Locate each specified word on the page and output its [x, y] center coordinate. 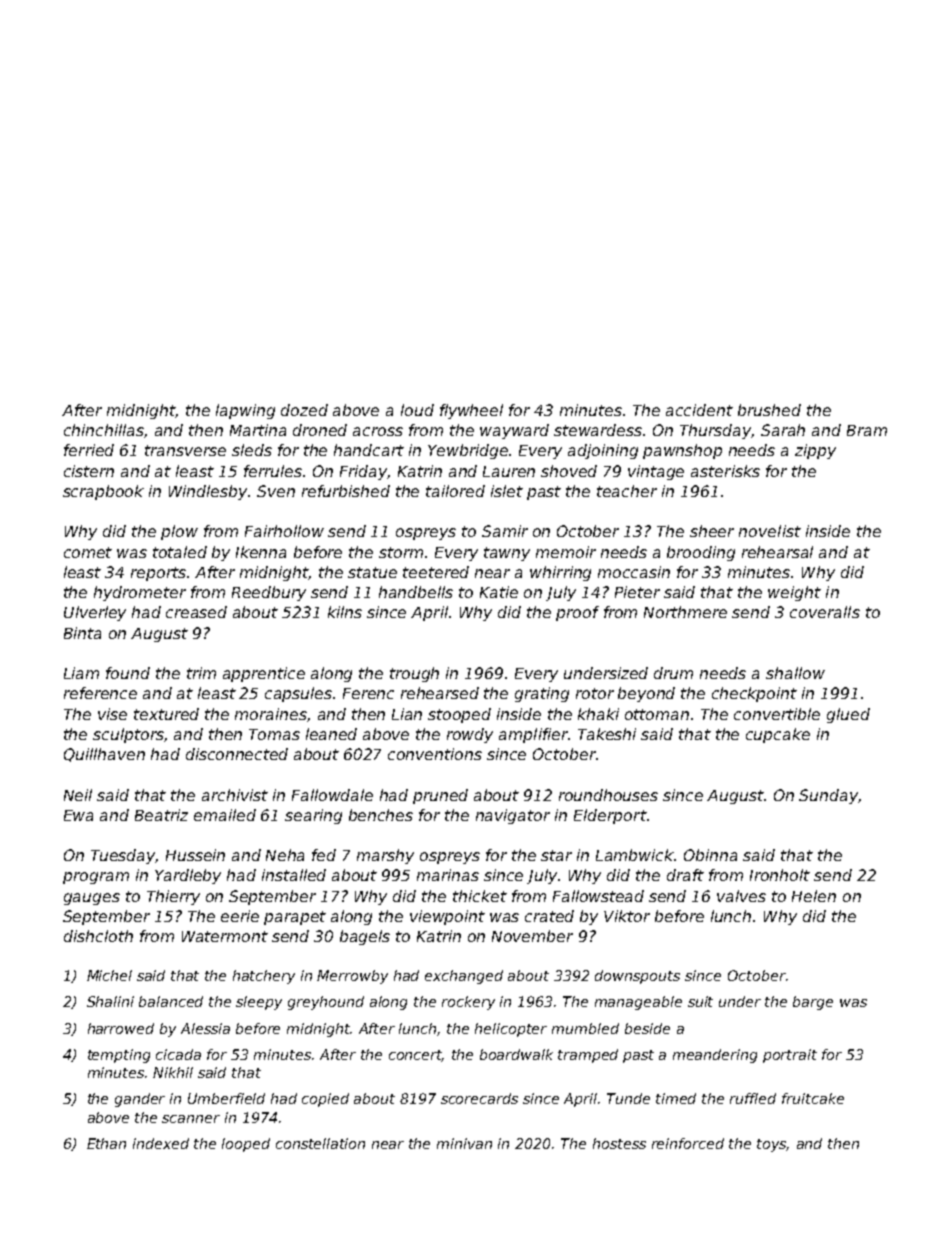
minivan [464, 1143]
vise [112, 714]
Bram [867, 430]
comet [88, 552]
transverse [185, 450]
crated [549, 916]
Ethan [106, 1143]
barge [813, 1003]
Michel [109, 975]
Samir [505, 531]
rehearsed [440, 693]
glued [848, 715]
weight [794, 593]
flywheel [471, 411]
